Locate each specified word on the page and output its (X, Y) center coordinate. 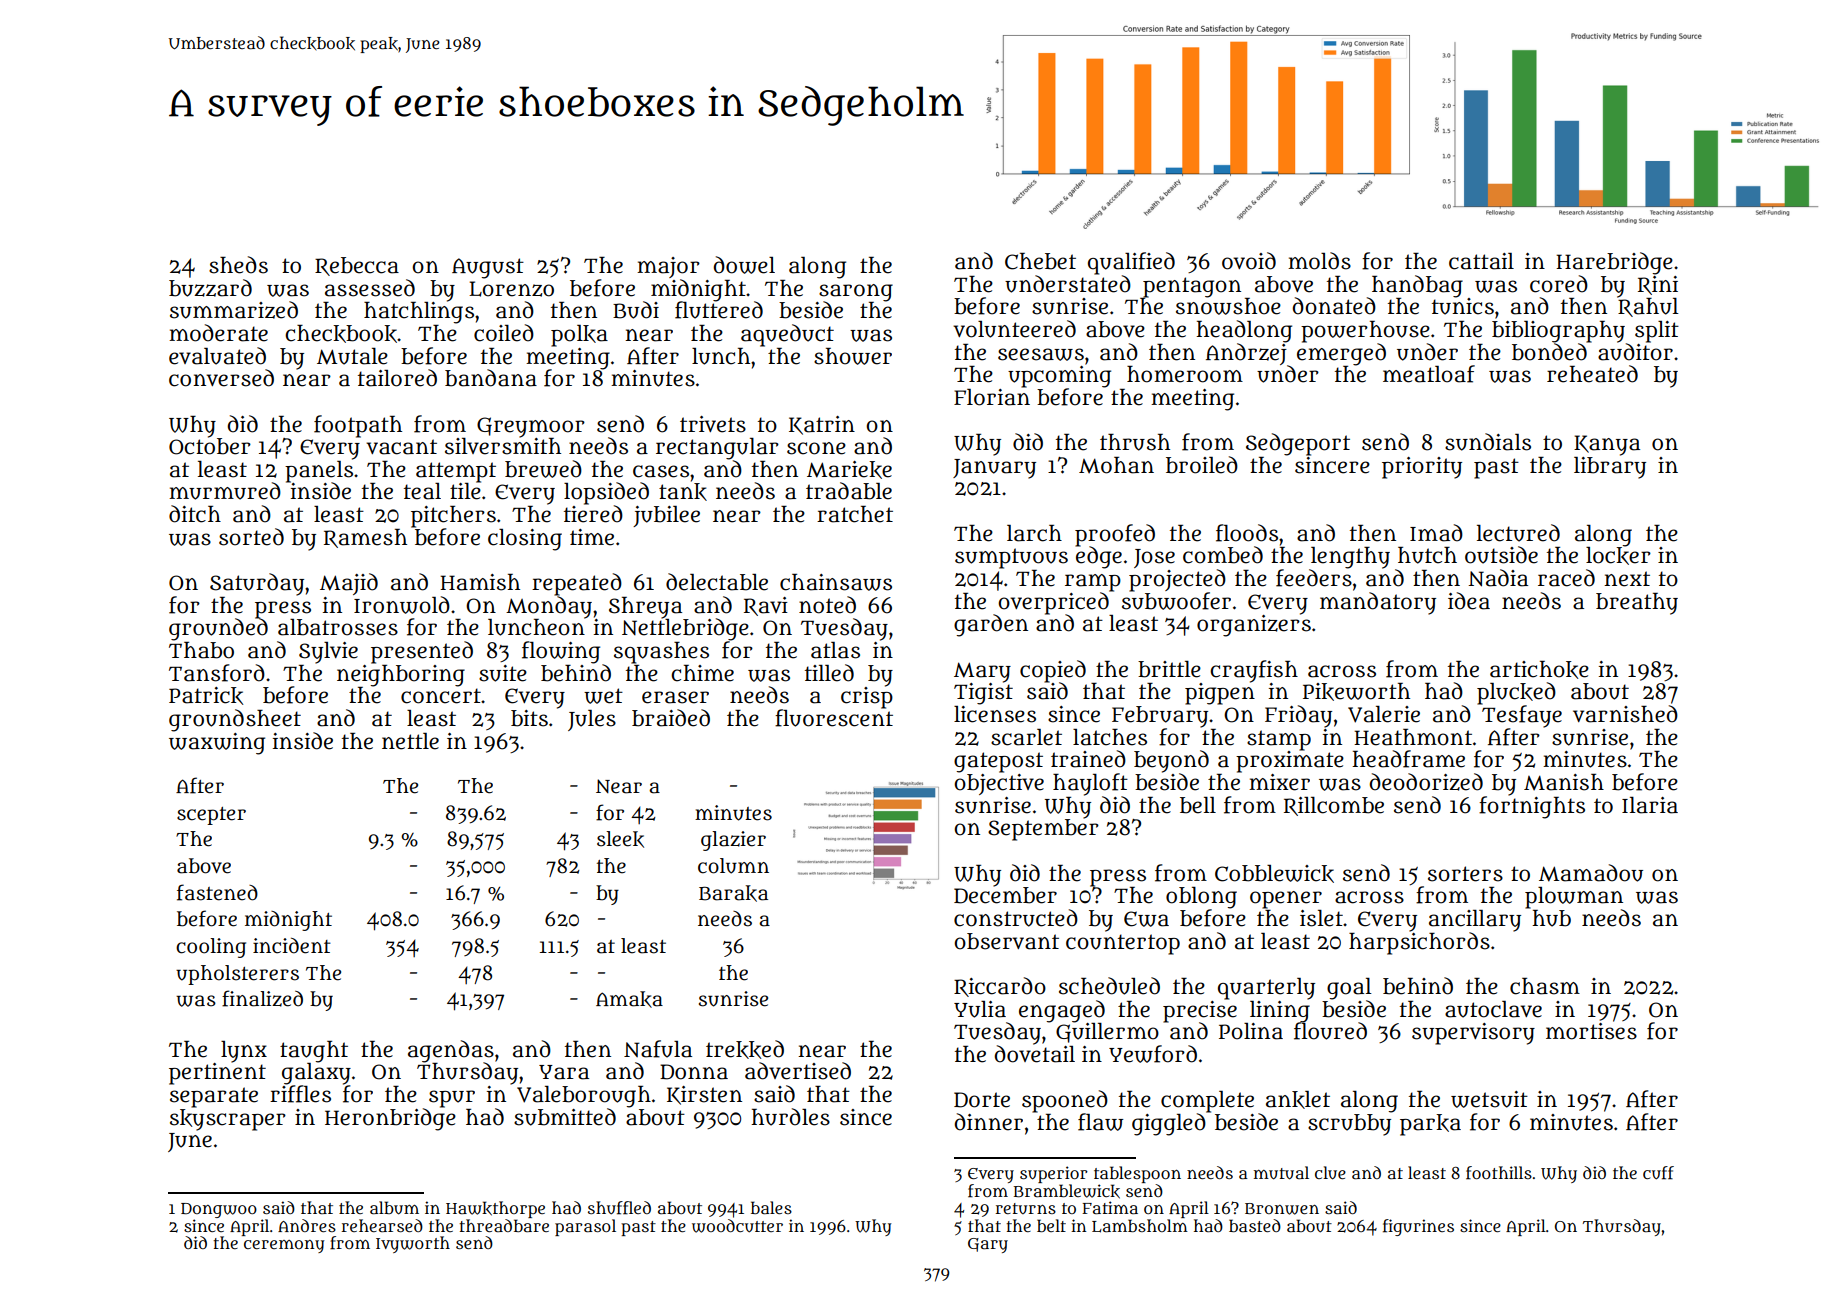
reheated (1592, 374)
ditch (195, 514)
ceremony (284, 1246)
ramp (1093, 583)
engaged (1062, 1011)
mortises (1591, 1031)
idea (1469, 601)
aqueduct (787, 335)
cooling (211, 948)
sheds (238, 265)
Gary (988, 1245)
